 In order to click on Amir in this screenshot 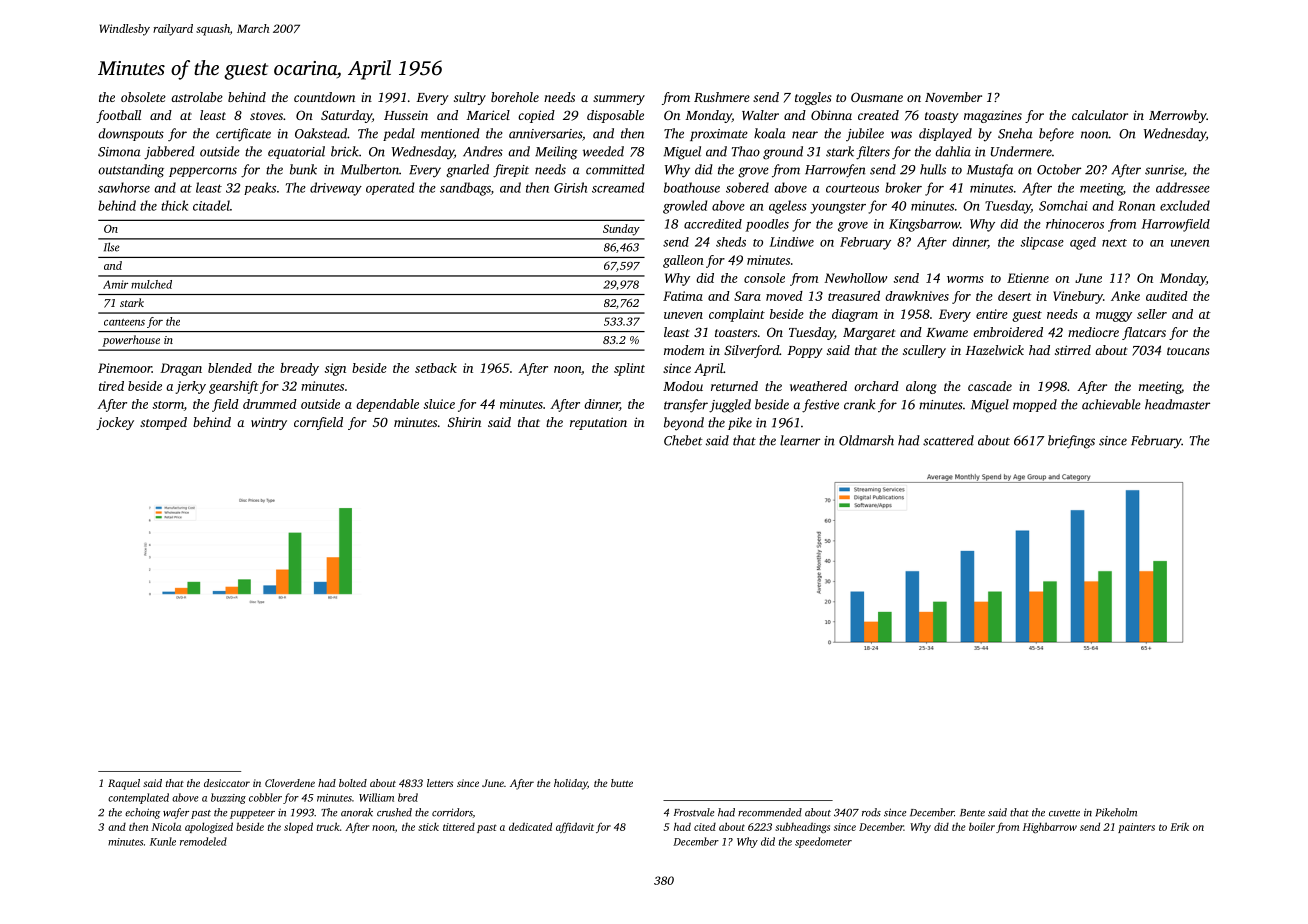, I will do `click(115, 284)`.
